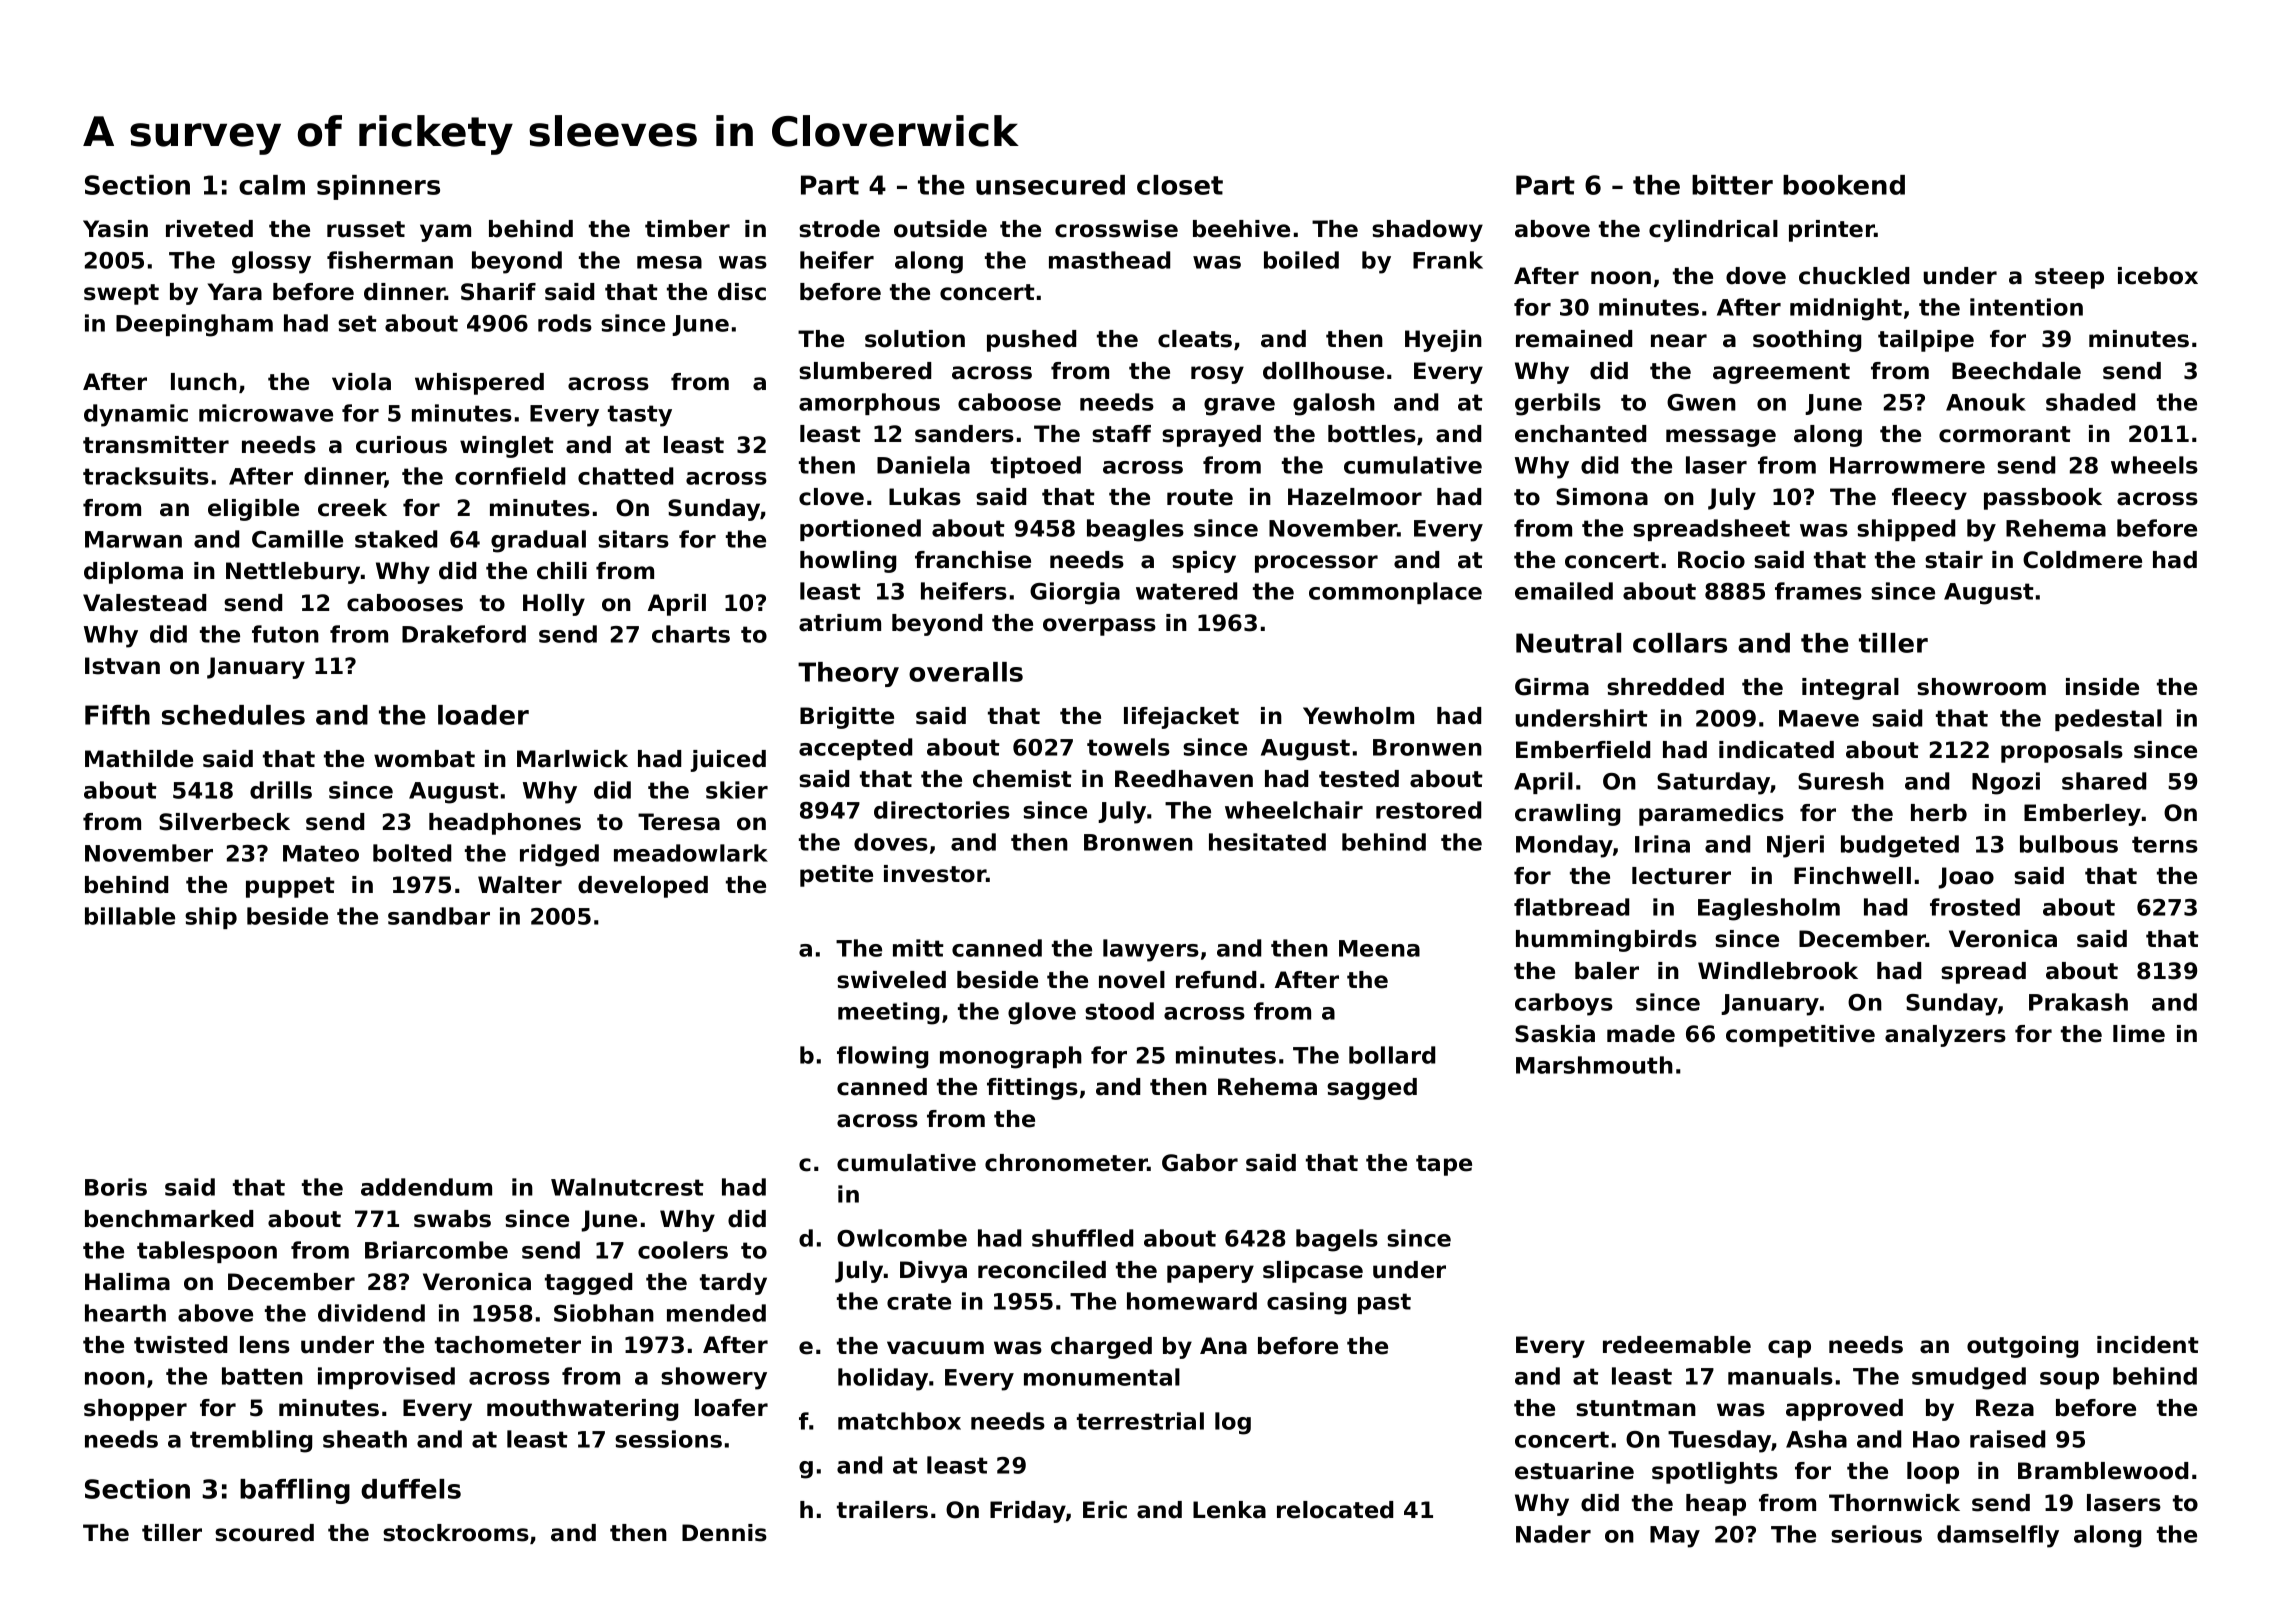  Describe the element at coordinates (582, 1410) in the page. I see `mouthwatering` at that location.
